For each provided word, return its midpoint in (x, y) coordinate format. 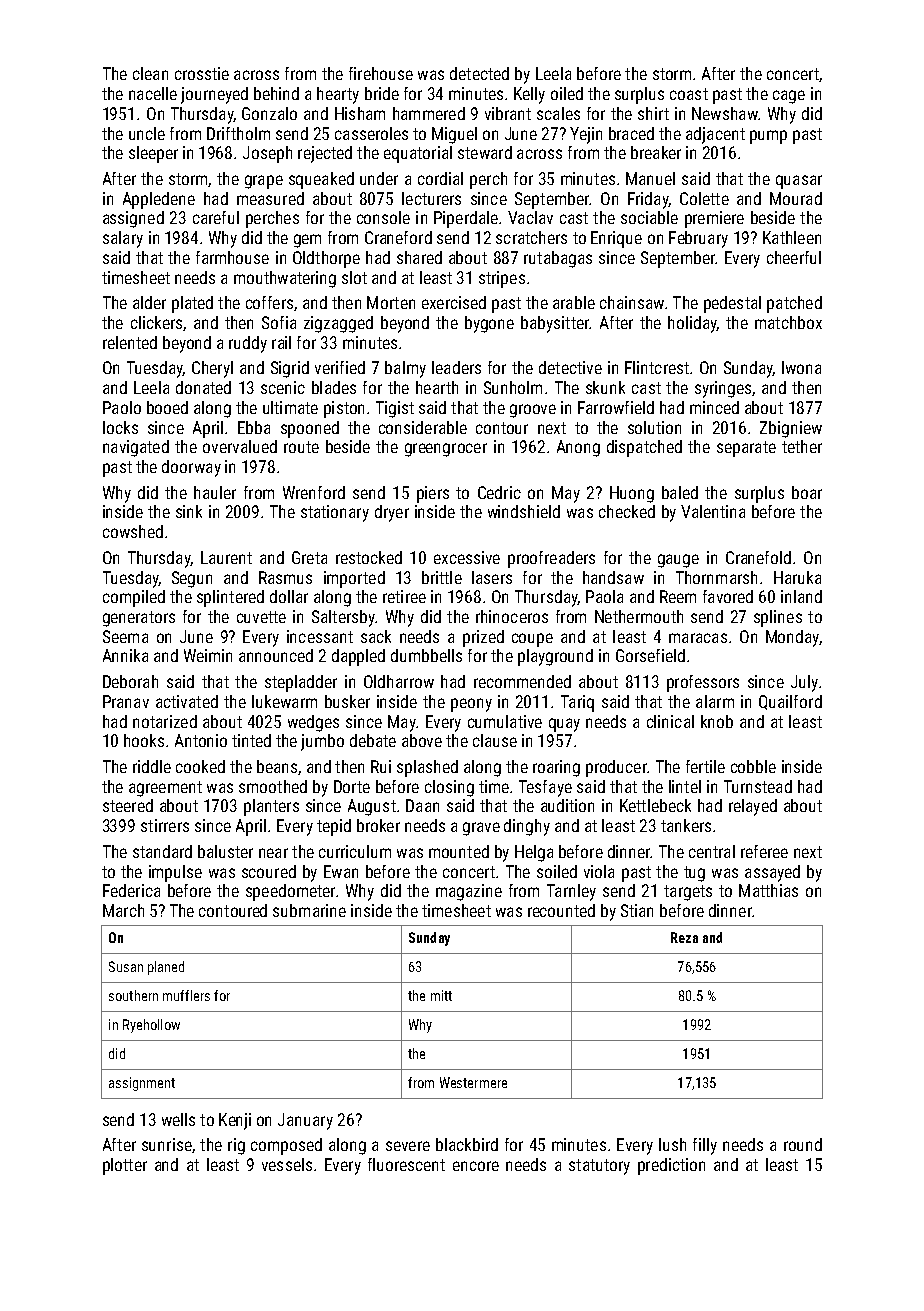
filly (705, 1146)
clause (495, 740)
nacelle (153, 93)
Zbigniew (791, 429)
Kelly (529, 95)
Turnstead (758, 786)
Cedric (499, 492)
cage (789, 97)
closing (449, 788)
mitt (441, 995)
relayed (753, 807)
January (305, 1121)
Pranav (126, 701)
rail (281, 342)
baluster (225, 851)
